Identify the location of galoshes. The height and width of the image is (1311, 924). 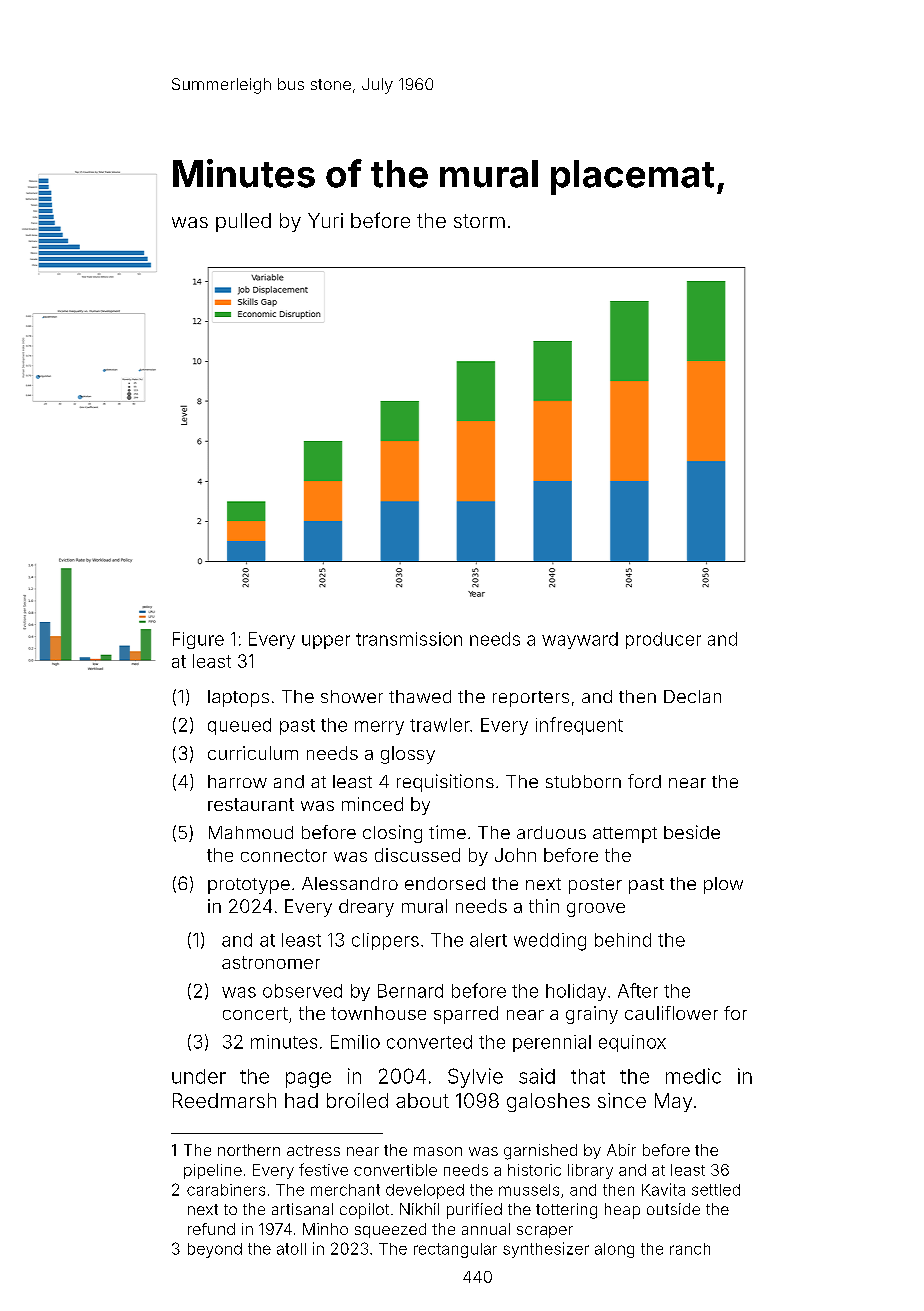
(548, 1102).
